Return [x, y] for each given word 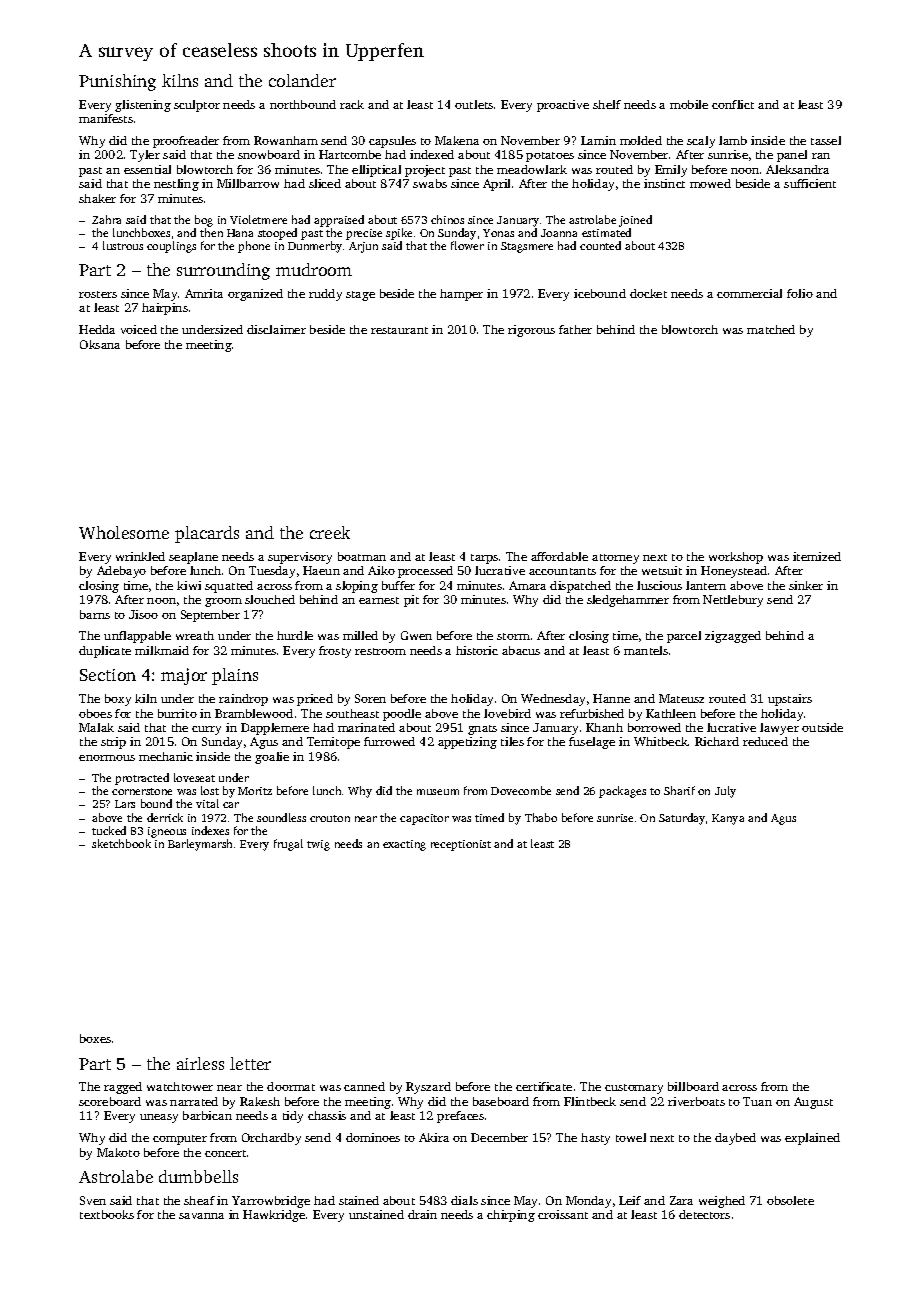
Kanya [728, 819]
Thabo [541, 817]
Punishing [117, 82]
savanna [201, 1216]
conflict [733, 104]
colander [302, 80]
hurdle [295, 635]
